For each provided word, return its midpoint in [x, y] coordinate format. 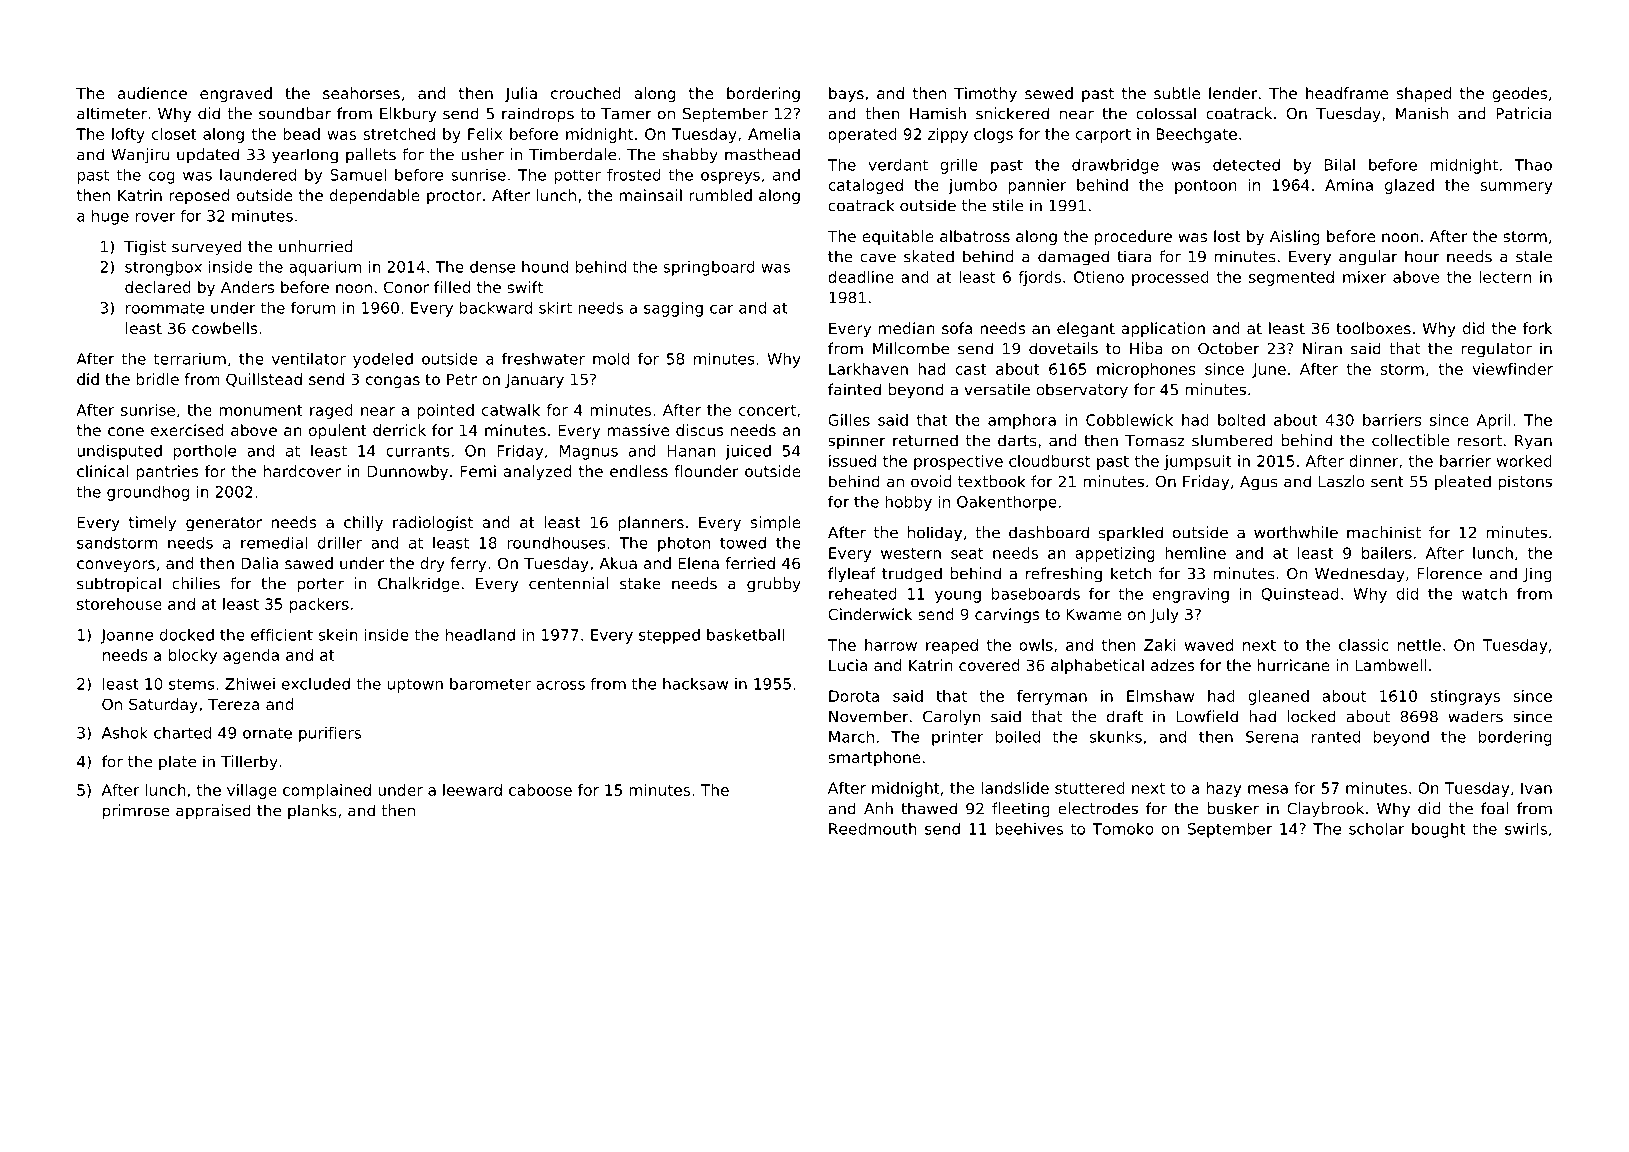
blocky [193, 656]
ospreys [730, 178]
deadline [861, 277]
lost [1227, 236]
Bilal [1340, 164]
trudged [912, 575]
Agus [1258, 483]
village [252, 791]
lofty [128, 135]
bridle [157, 379]
